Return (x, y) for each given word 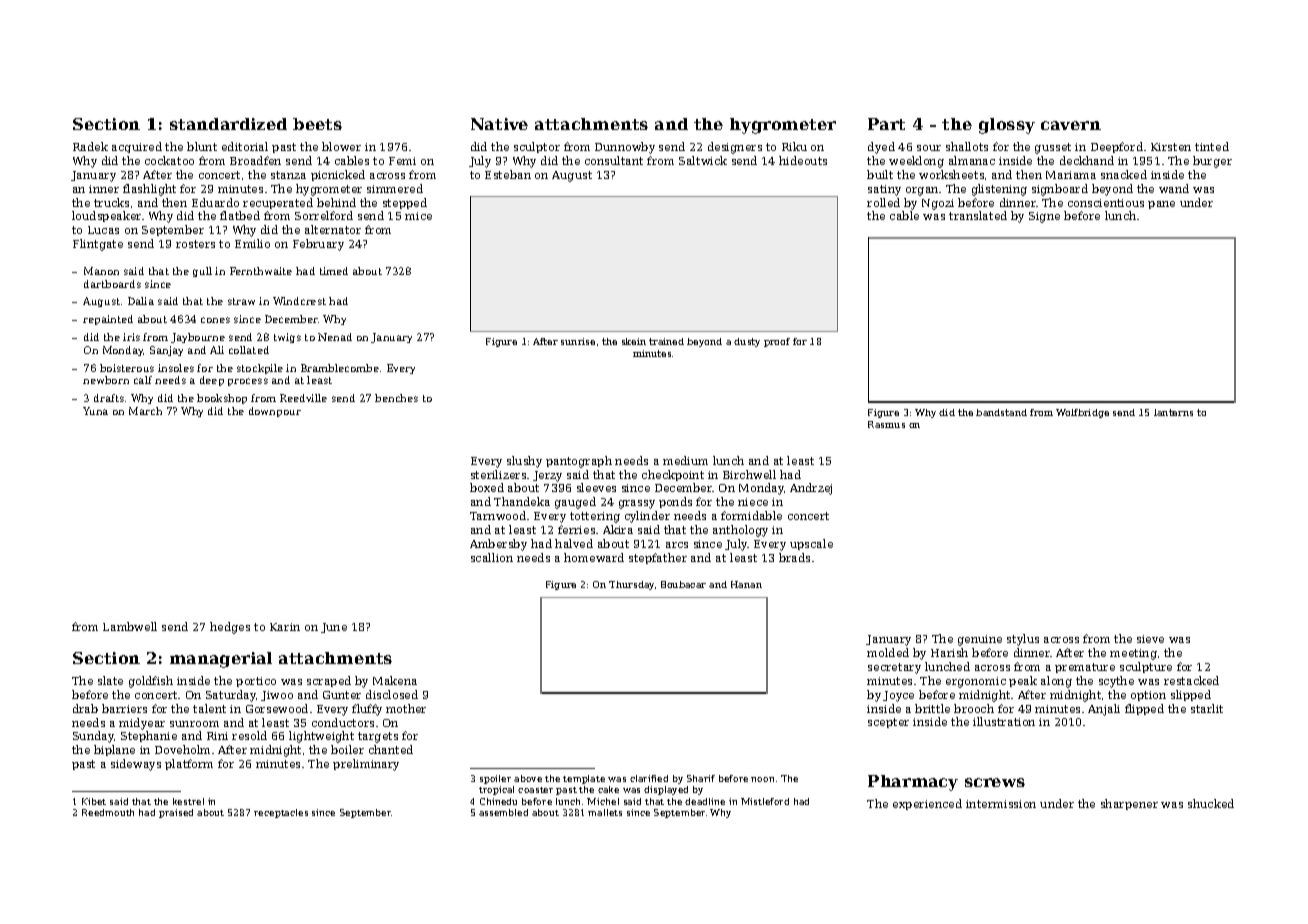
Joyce (898, 696)
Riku (794, 146)
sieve (1150, 639)
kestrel (188, 801)
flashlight (149, 190)
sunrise (578, 341)
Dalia (141, 301)
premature (1085, 668)
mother (406, 708)
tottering (595, 517)
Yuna (95, 411)
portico (256, 682)
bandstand (1001, 412)
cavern (1071, 125)
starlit (1207, 708)
